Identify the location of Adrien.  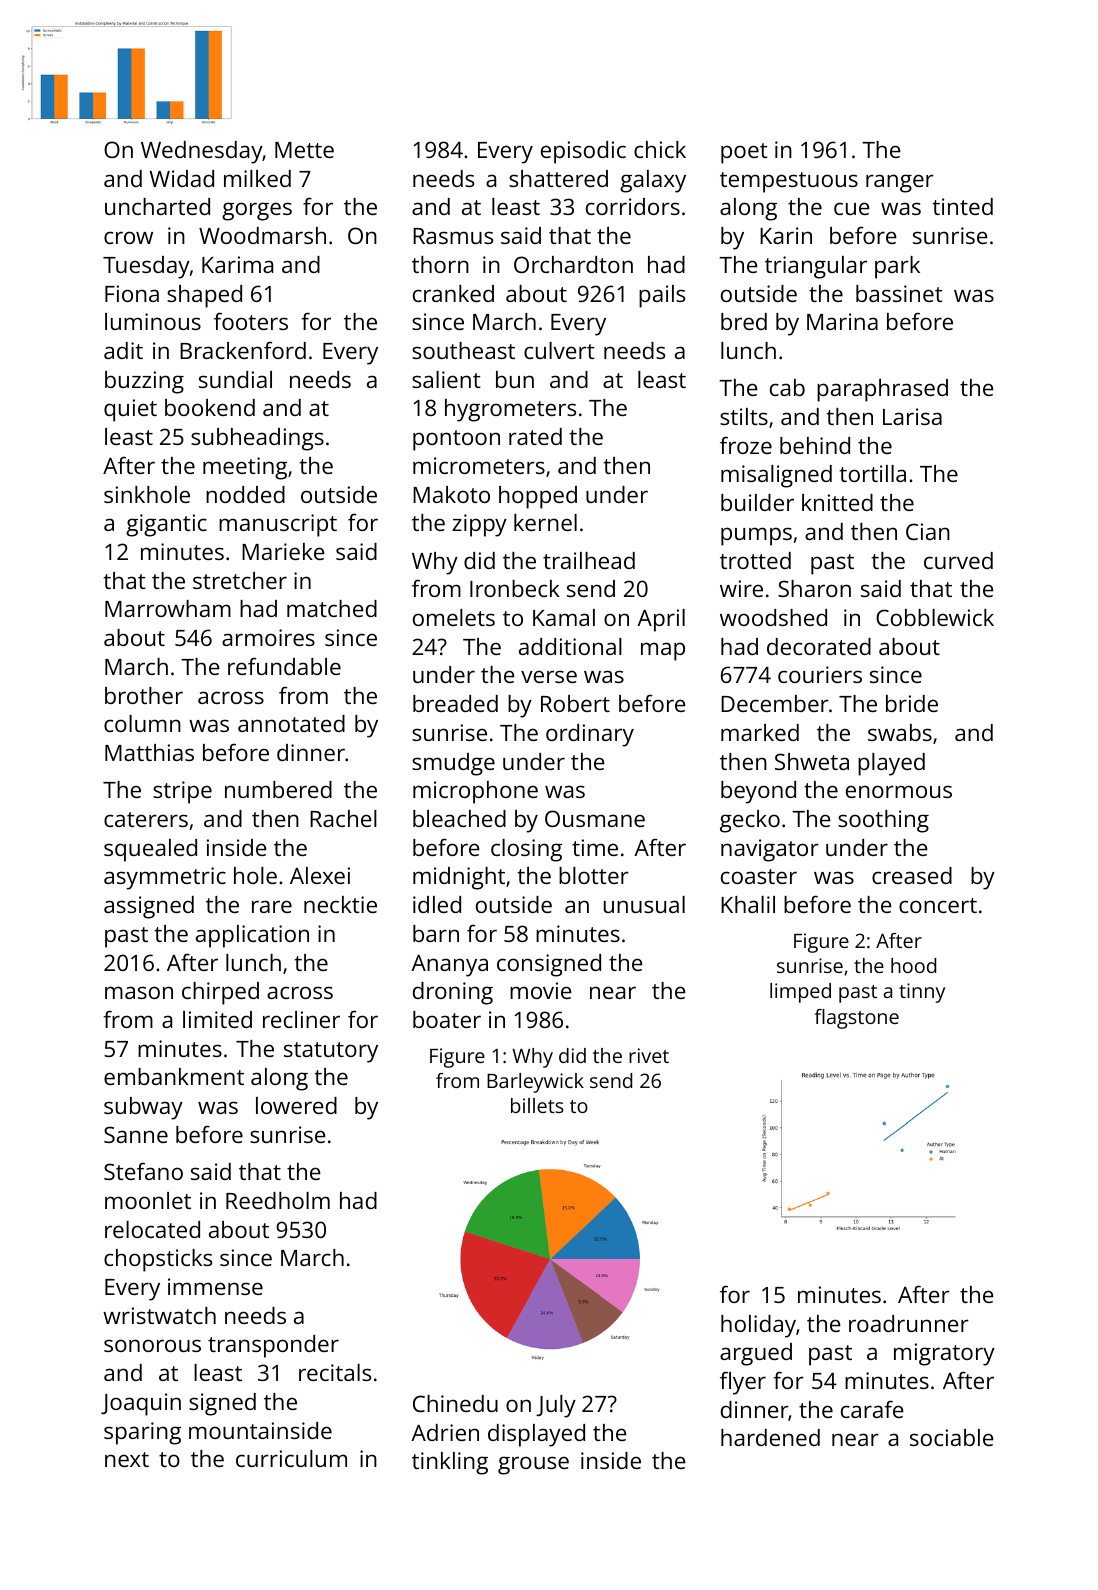
(445, 1432).
